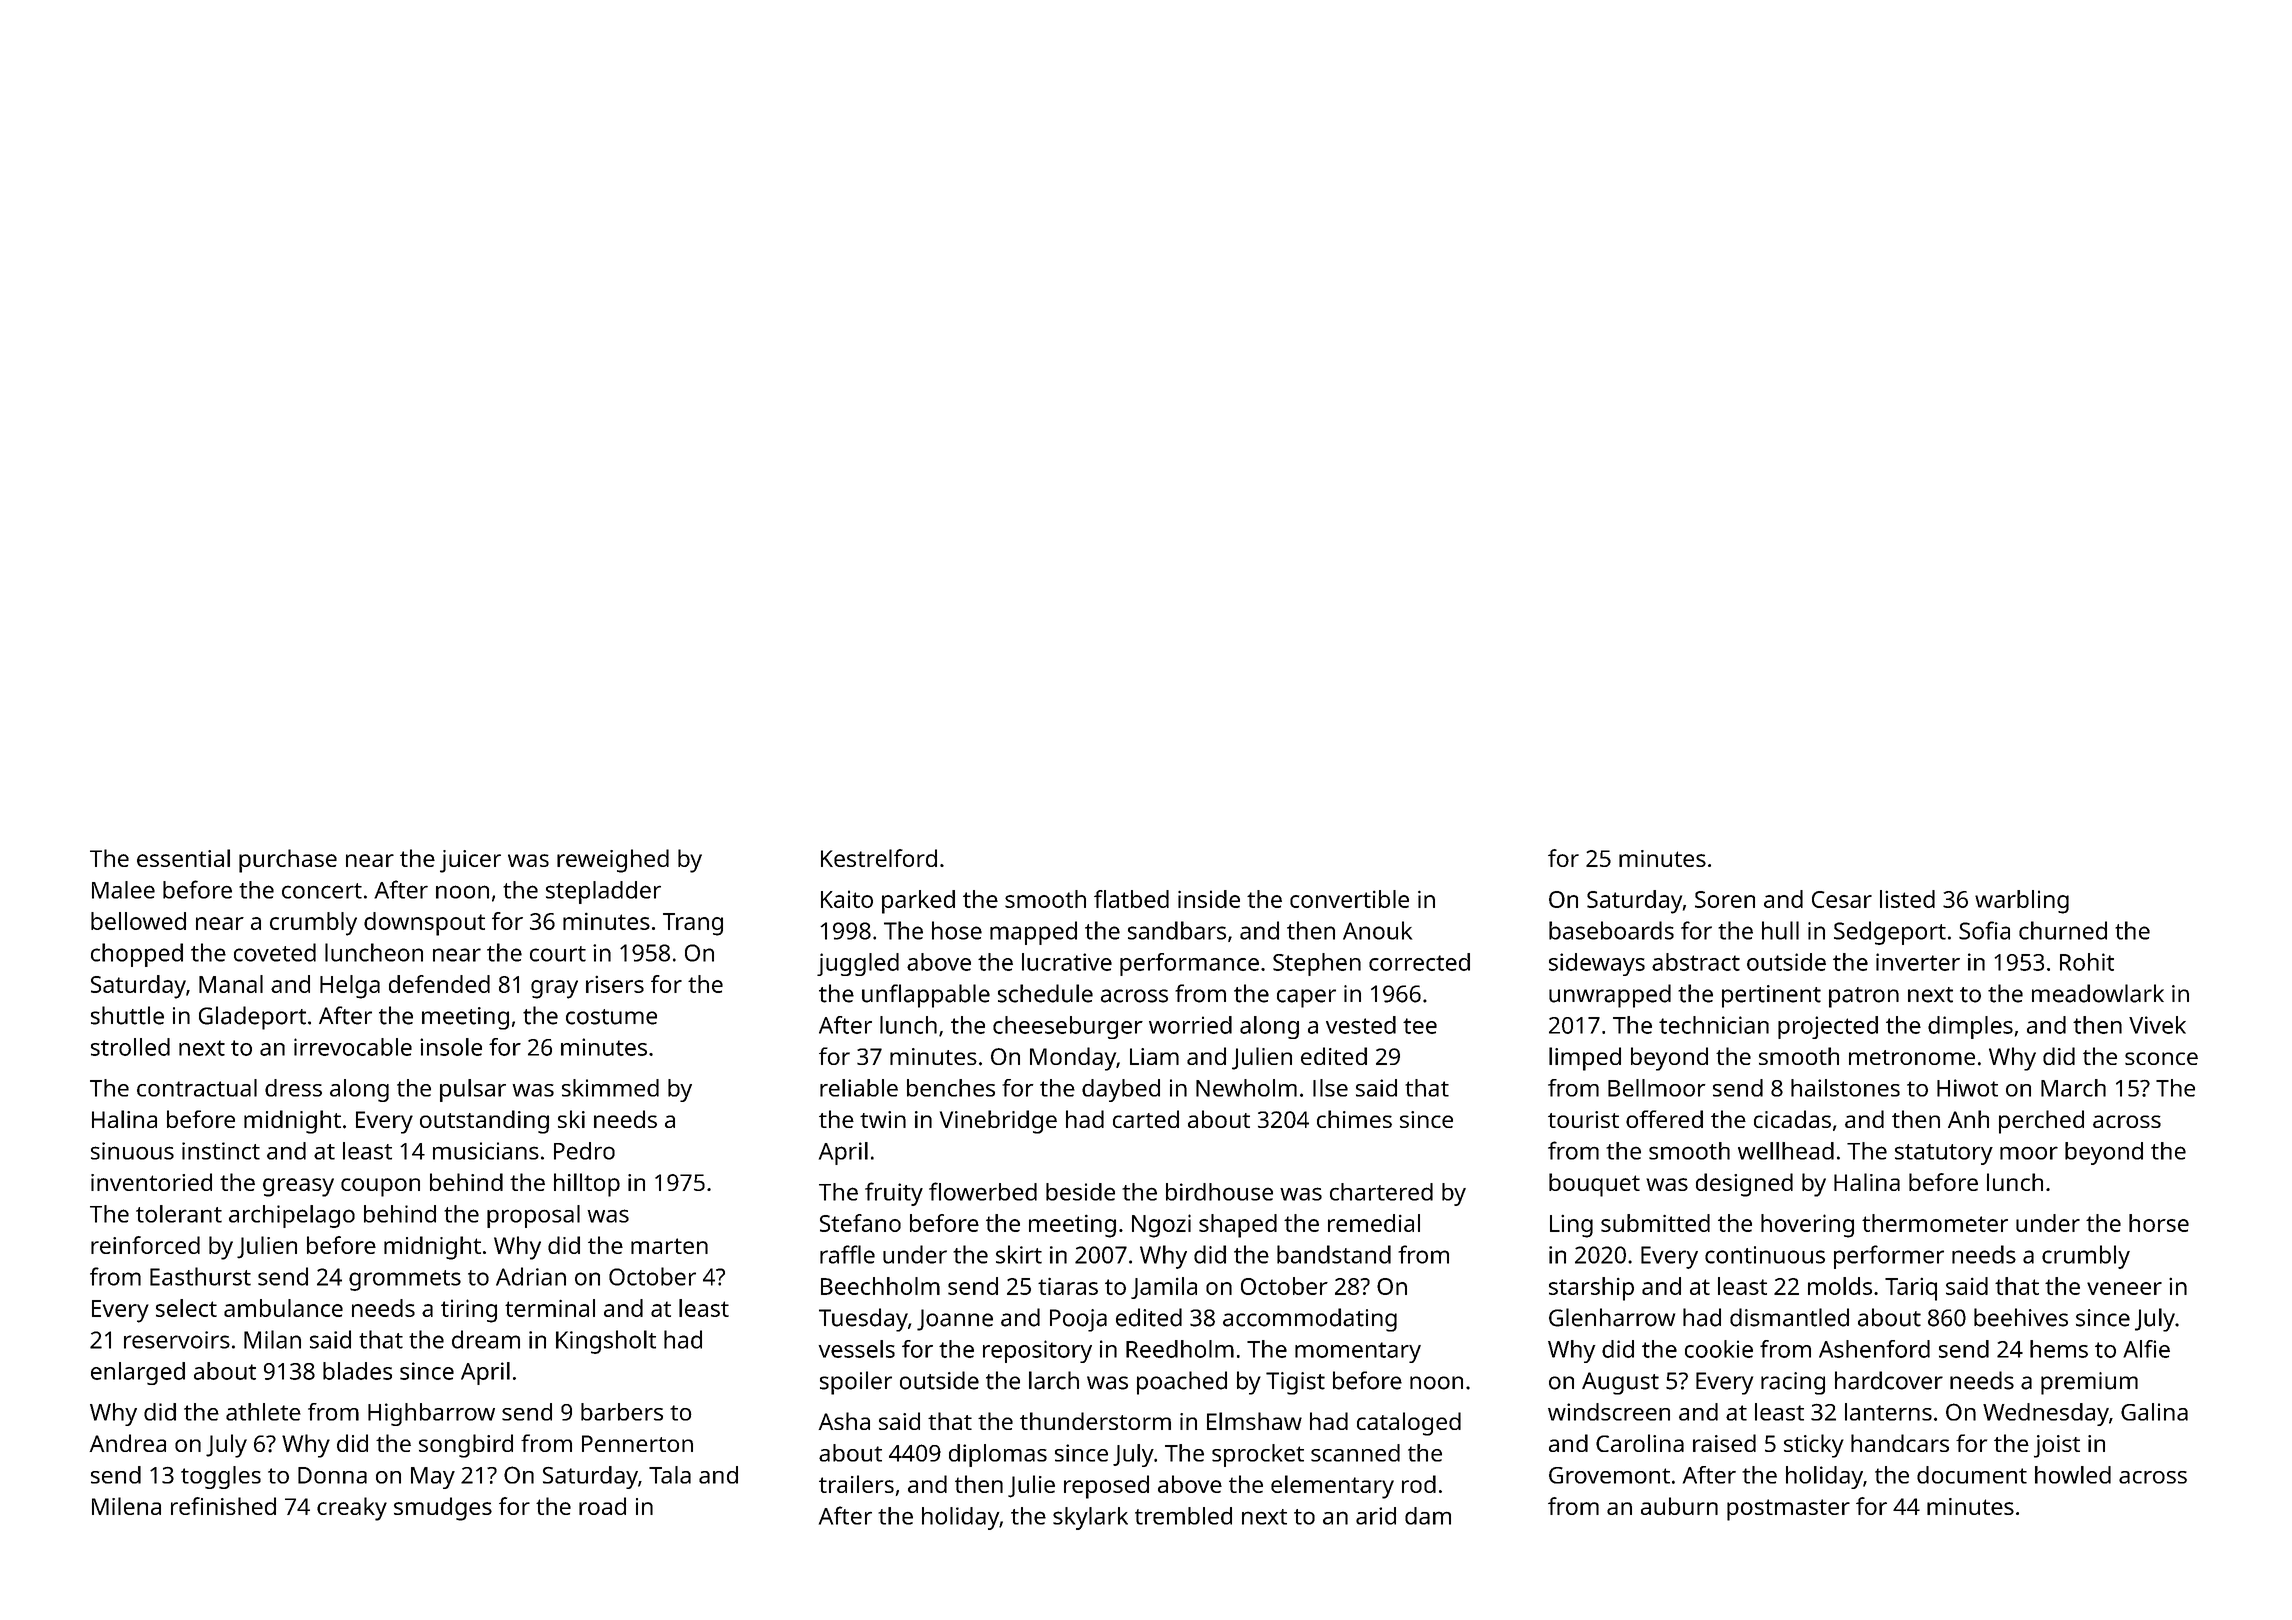 The image size is (2292, 1620). Describe the element at coordinates (1428, 1516) in the screenshot. I see `dam` at that location.
